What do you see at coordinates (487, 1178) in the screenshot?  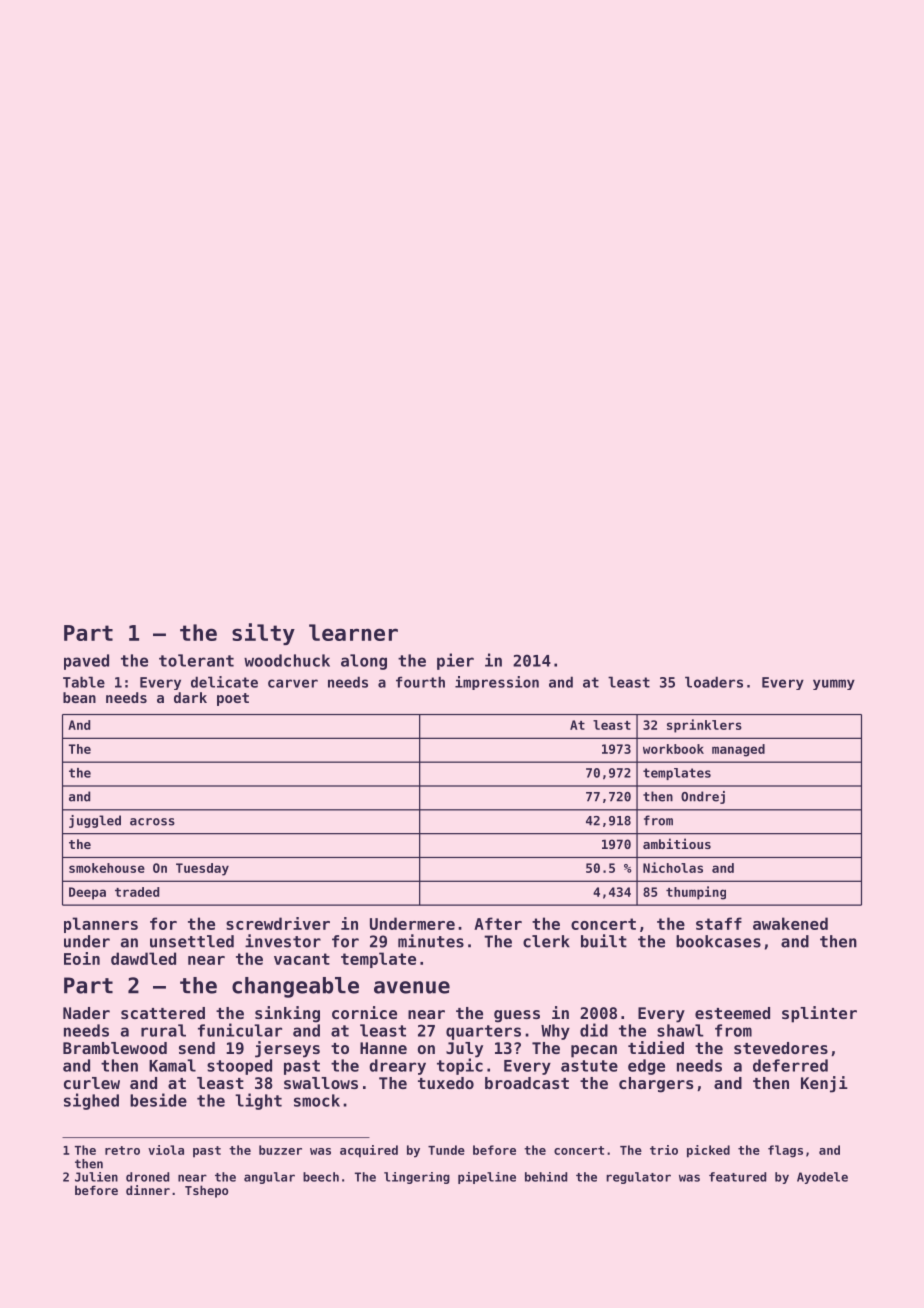 I see `pipeline` at bounding box center [487, 1178].
